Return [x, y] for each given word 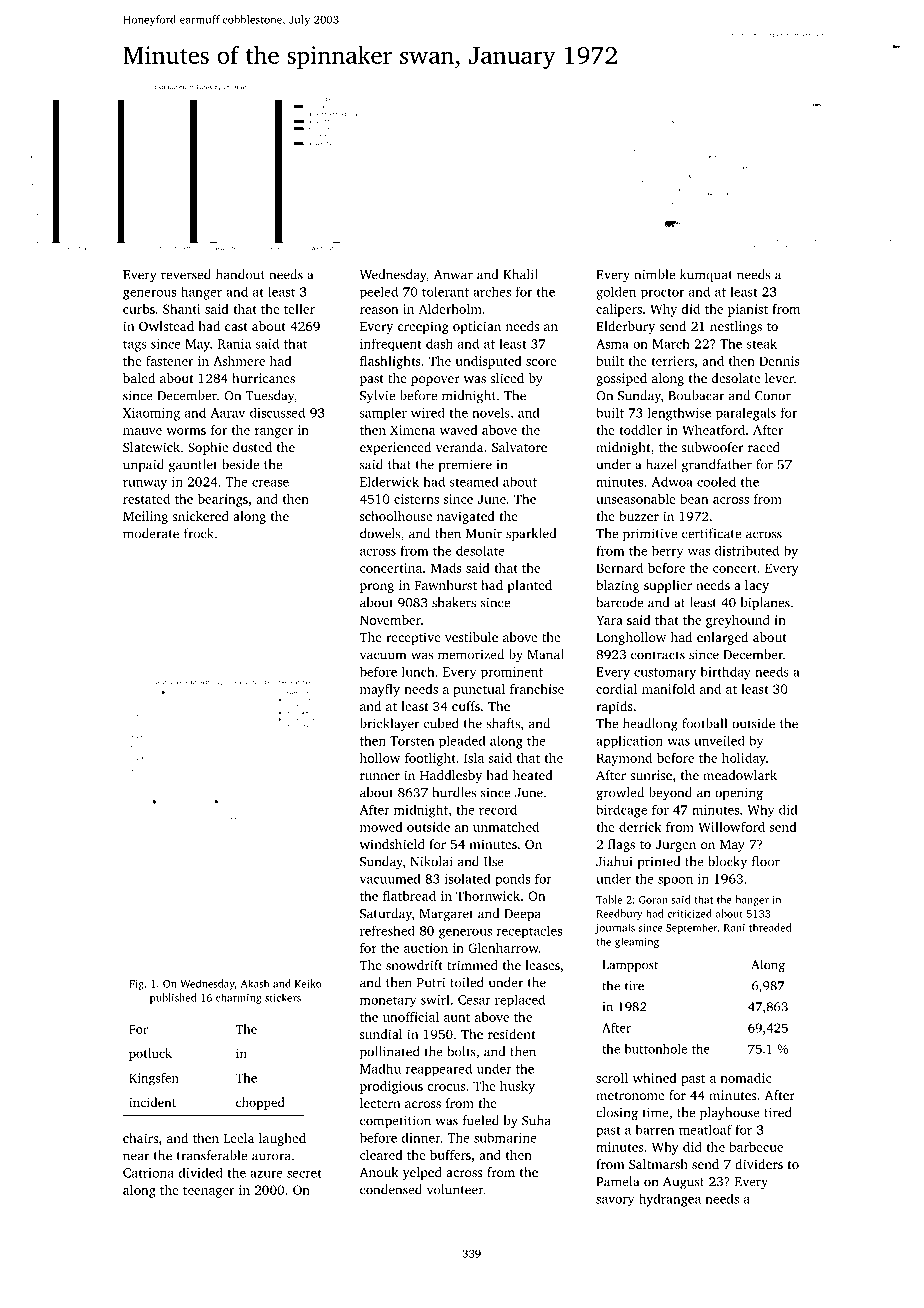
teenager [208, 1192]
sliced [507, 378]
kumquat [706, 275]
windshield [392, 844]
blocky [727, 863]
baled [139, 378]
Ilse [494, 861]
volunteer [455, 1189]
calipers [619, 310]
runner [380, 776]
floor [766, 861]
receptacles [529, 932]
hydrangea [670, 1200]
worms [186, 431]
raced [764, 447]
